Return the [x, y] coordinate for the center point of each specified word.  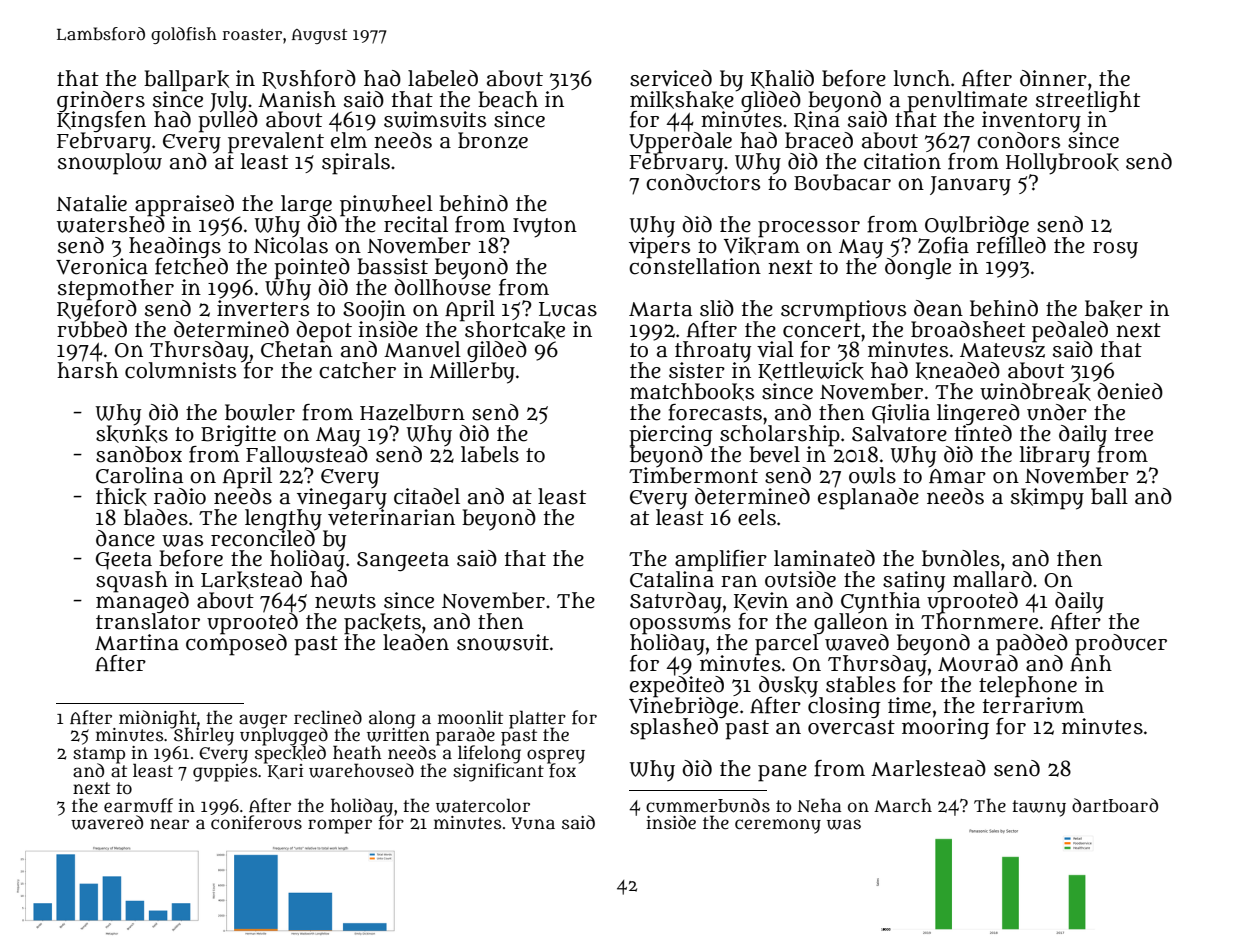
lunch [922, 78]
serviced [671, 78]
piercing [671, 435]
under [1057, 412]
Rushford [309, 79]
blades [156, 517]
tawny [1039, 808]
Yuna [533, 823]
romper [340, 826]
